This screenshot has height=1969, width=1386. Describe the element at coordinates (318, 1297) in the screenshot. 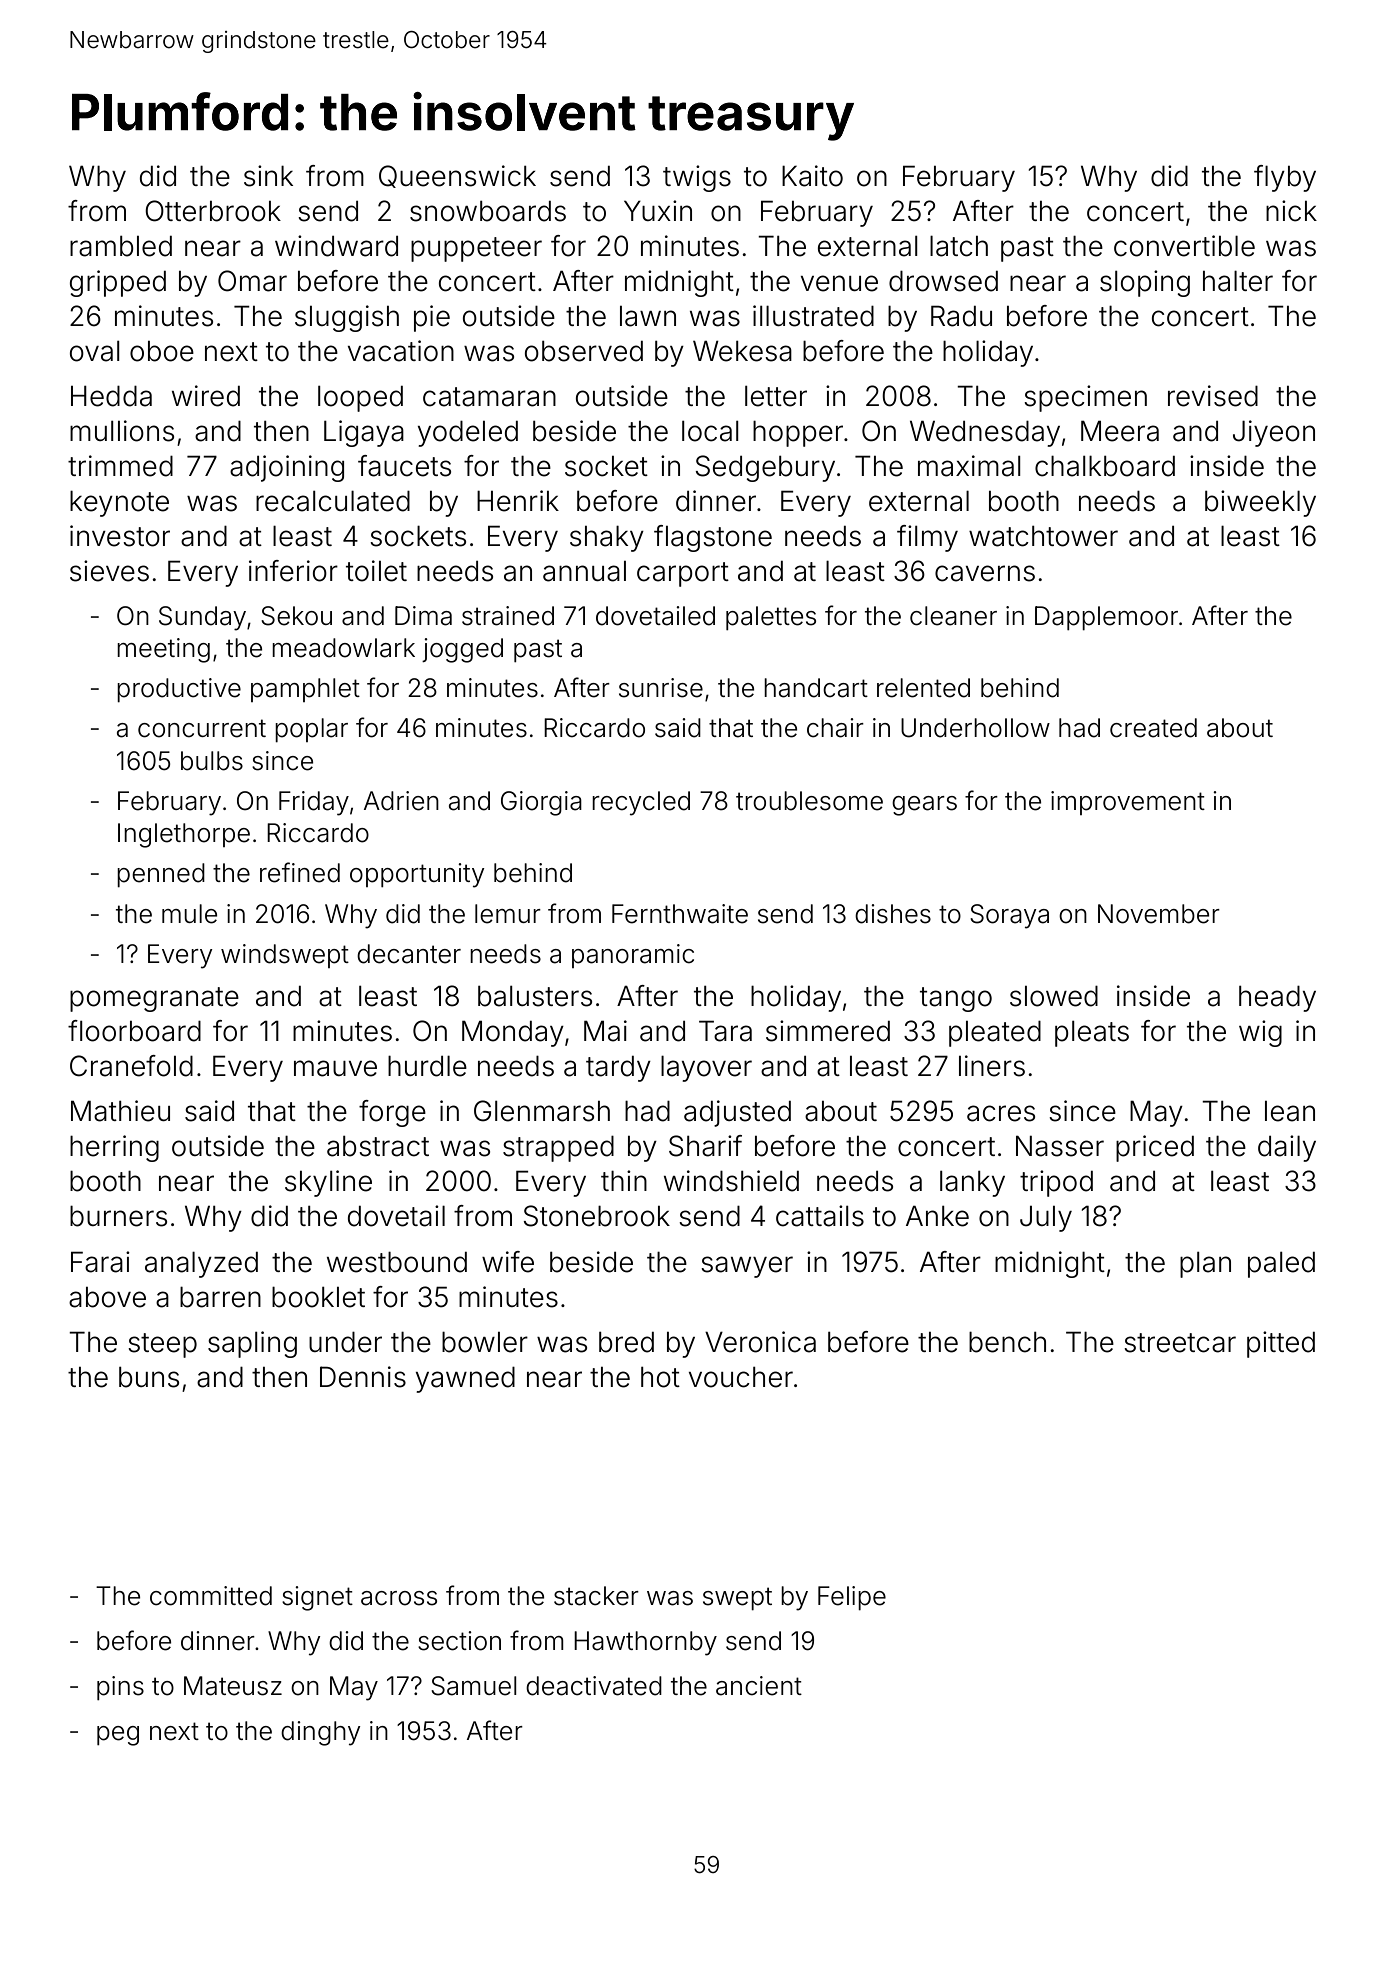

I see `booklet` at that location.
